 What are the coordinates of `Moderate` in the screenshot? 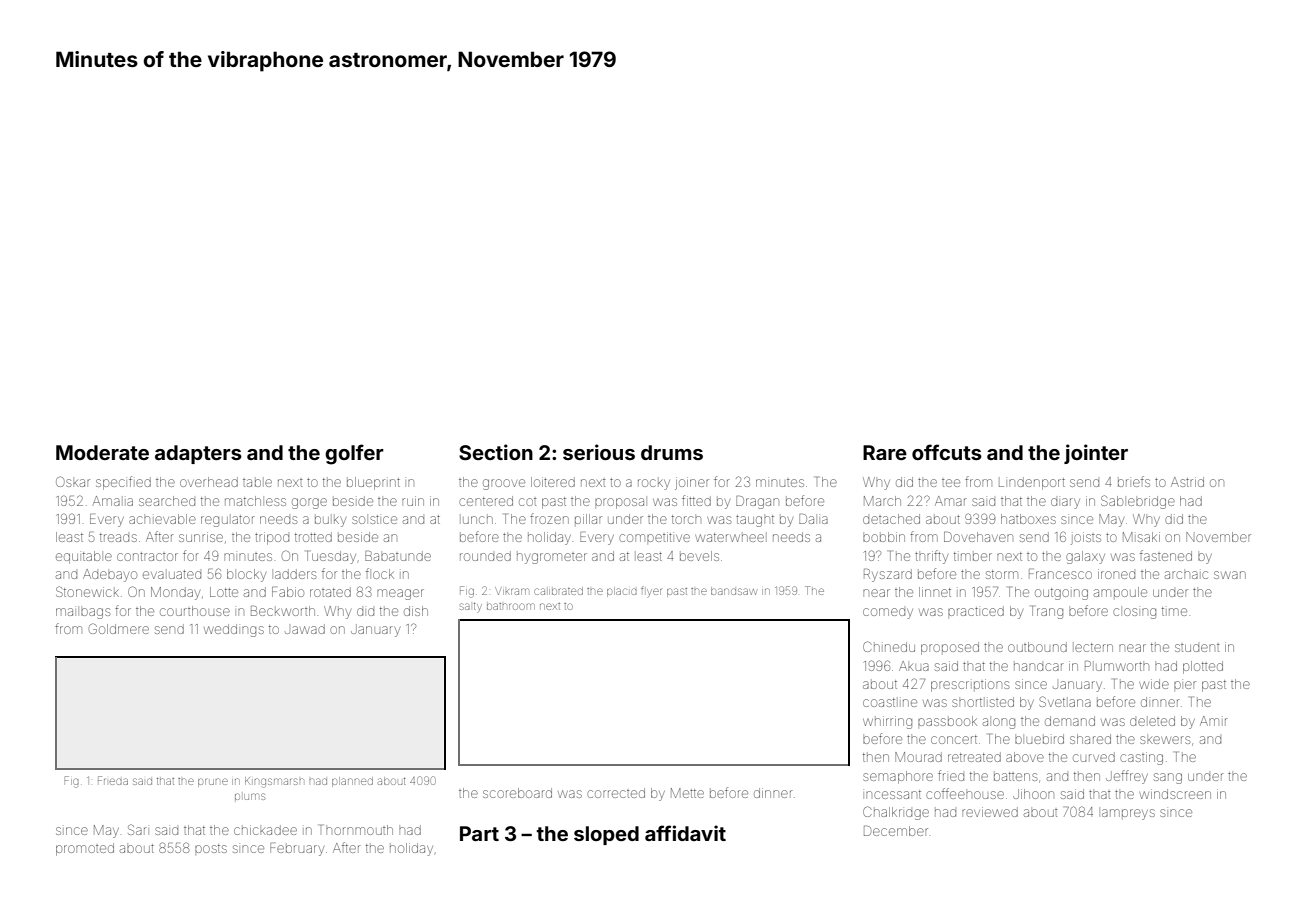 It's located at (102, 452).
